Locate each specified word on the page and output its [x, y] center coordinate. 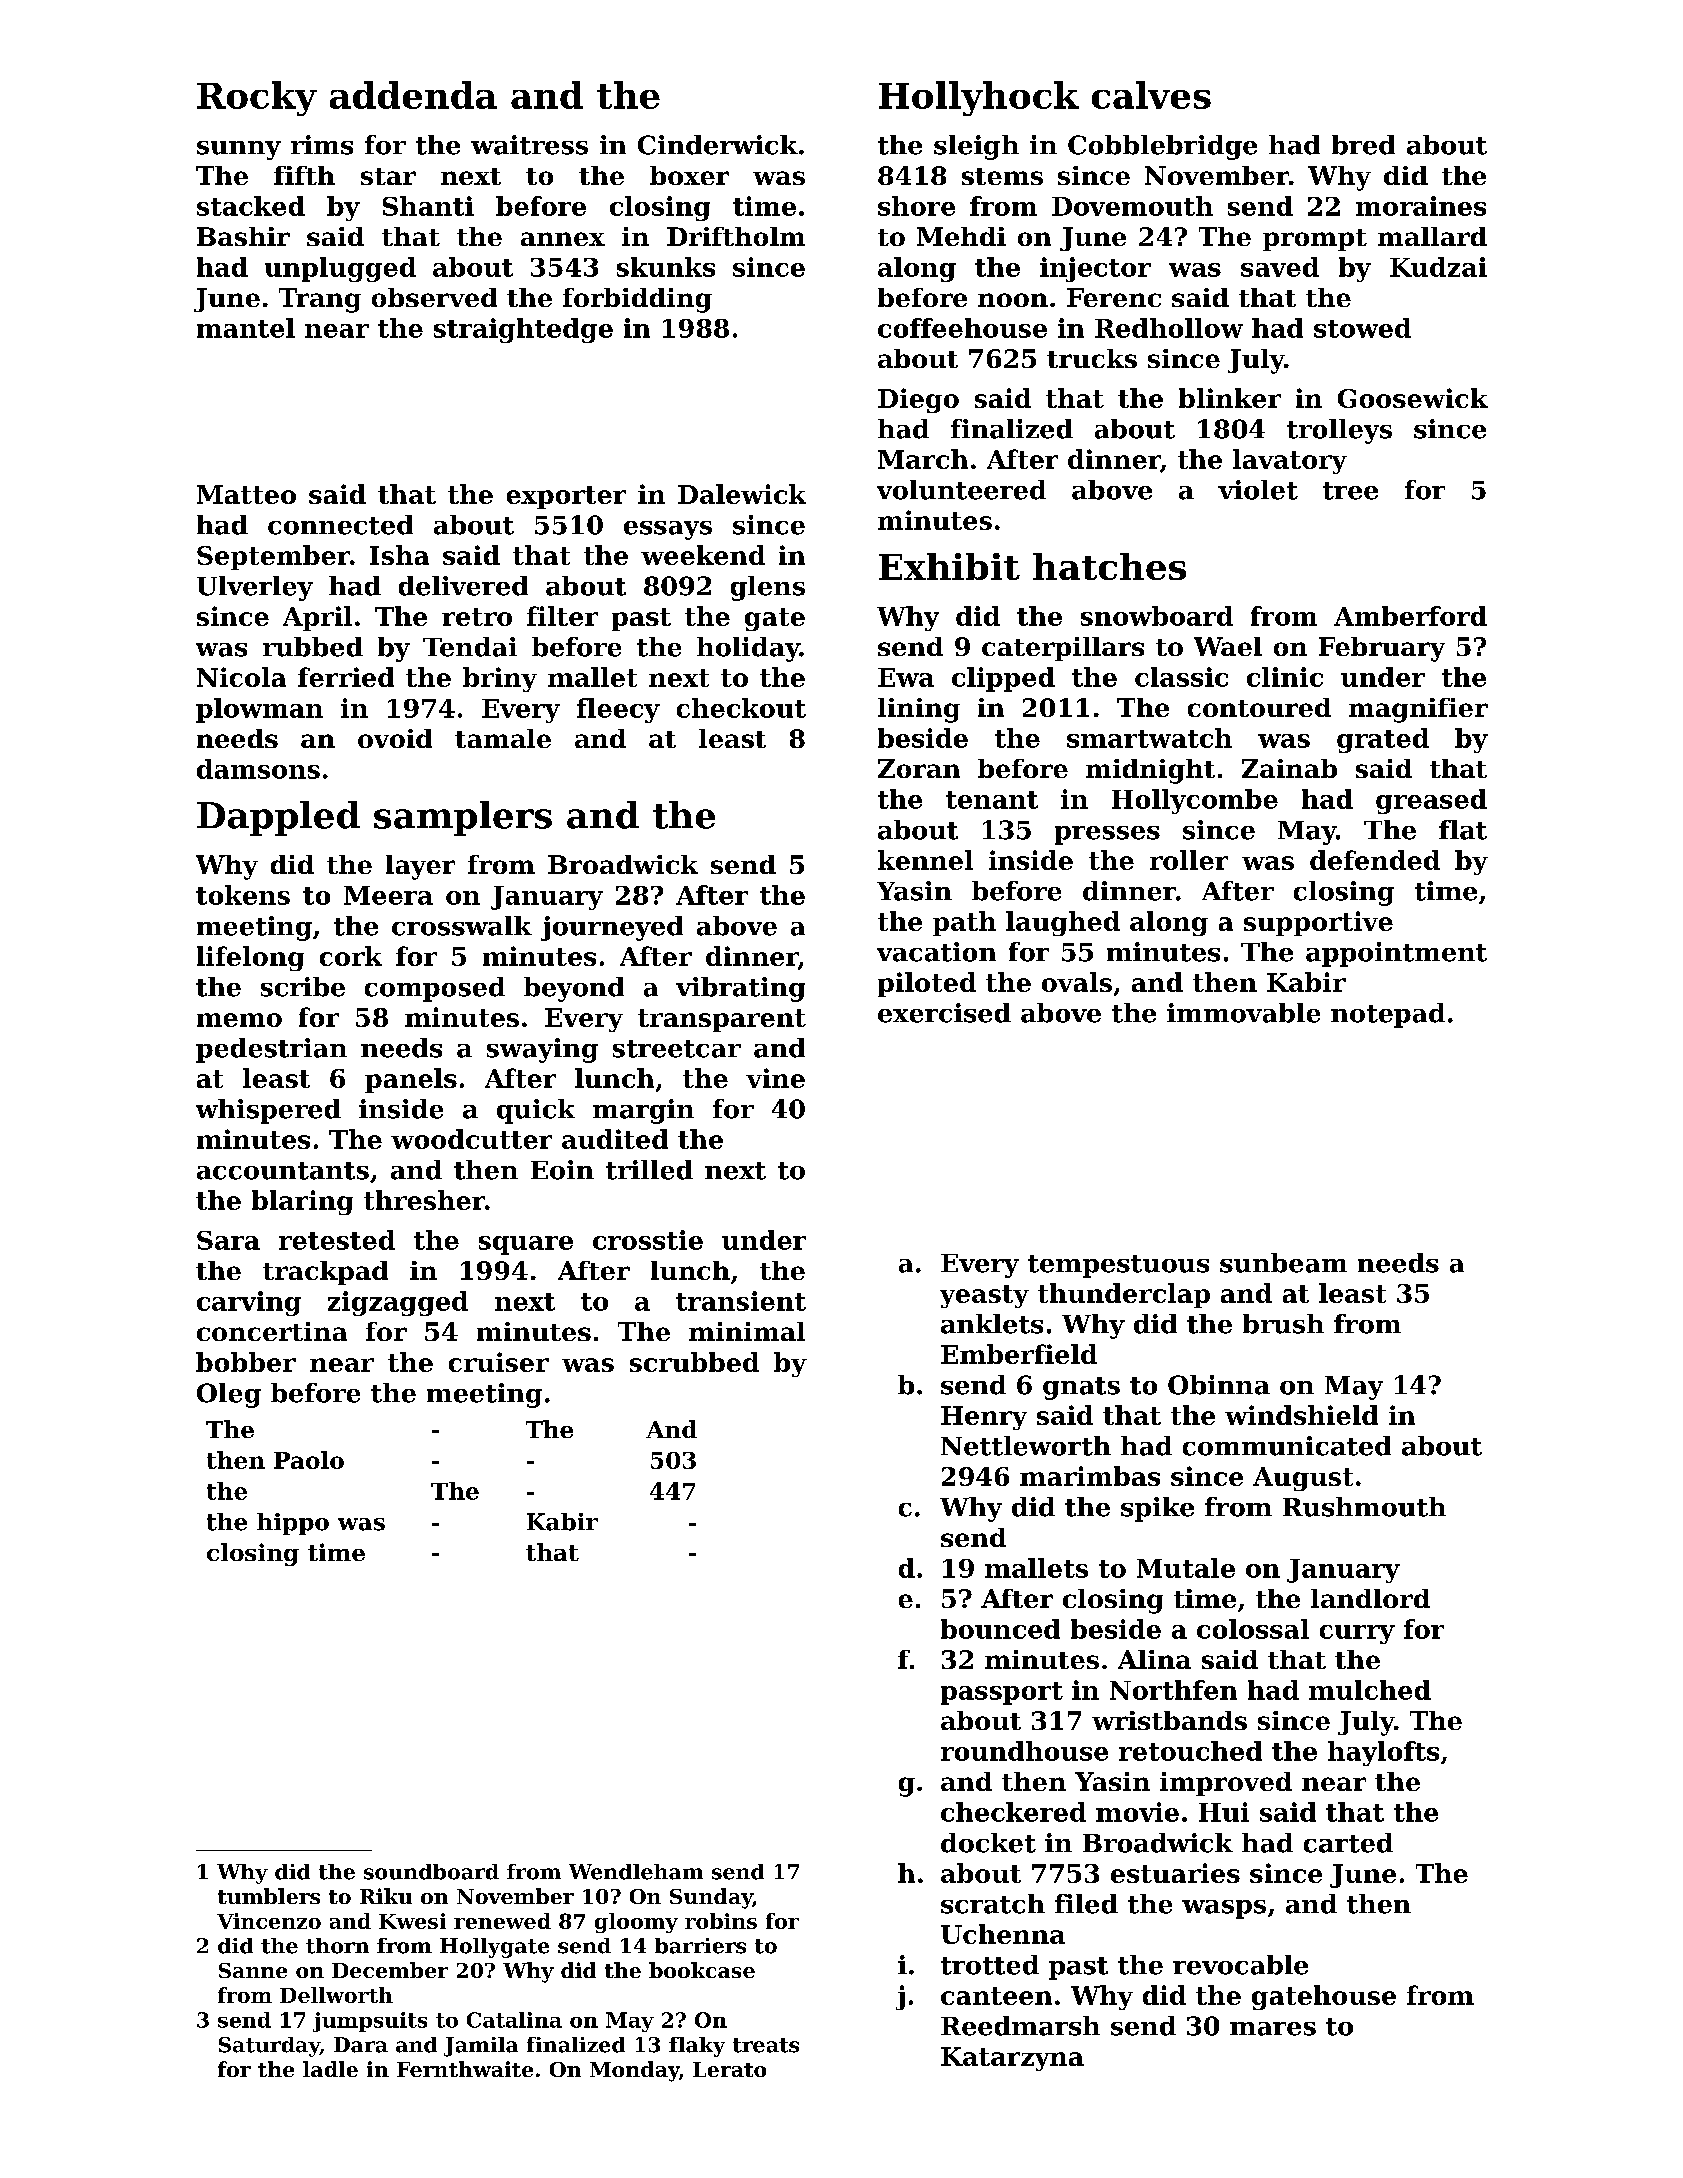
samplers [463, 818]
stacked [251, 206]
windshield [1301, 1415]
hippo [293, 1524]
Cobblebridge [1162, 147]
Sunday [711, 1898]
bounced [1000, 1629]
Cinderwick [718, 145]
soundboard [431, 1872]
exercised [944, 1013]
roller [1189, 860]
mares [1273, 2029]
